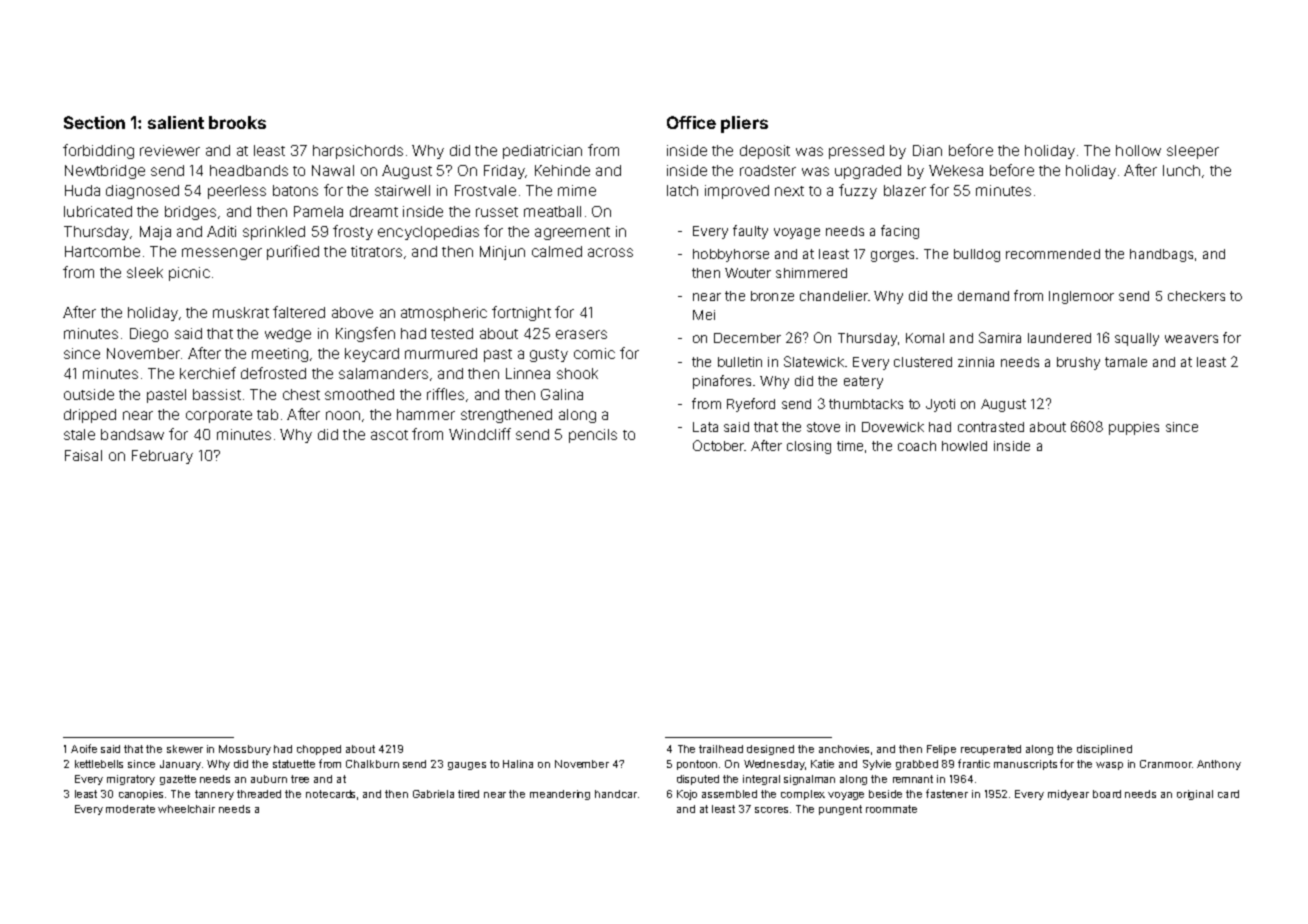 The height and width of the image is (924, 1308). What do you see at coordinates (162, 457) in the image?
I see `February` at bounding box center [162, 457].
